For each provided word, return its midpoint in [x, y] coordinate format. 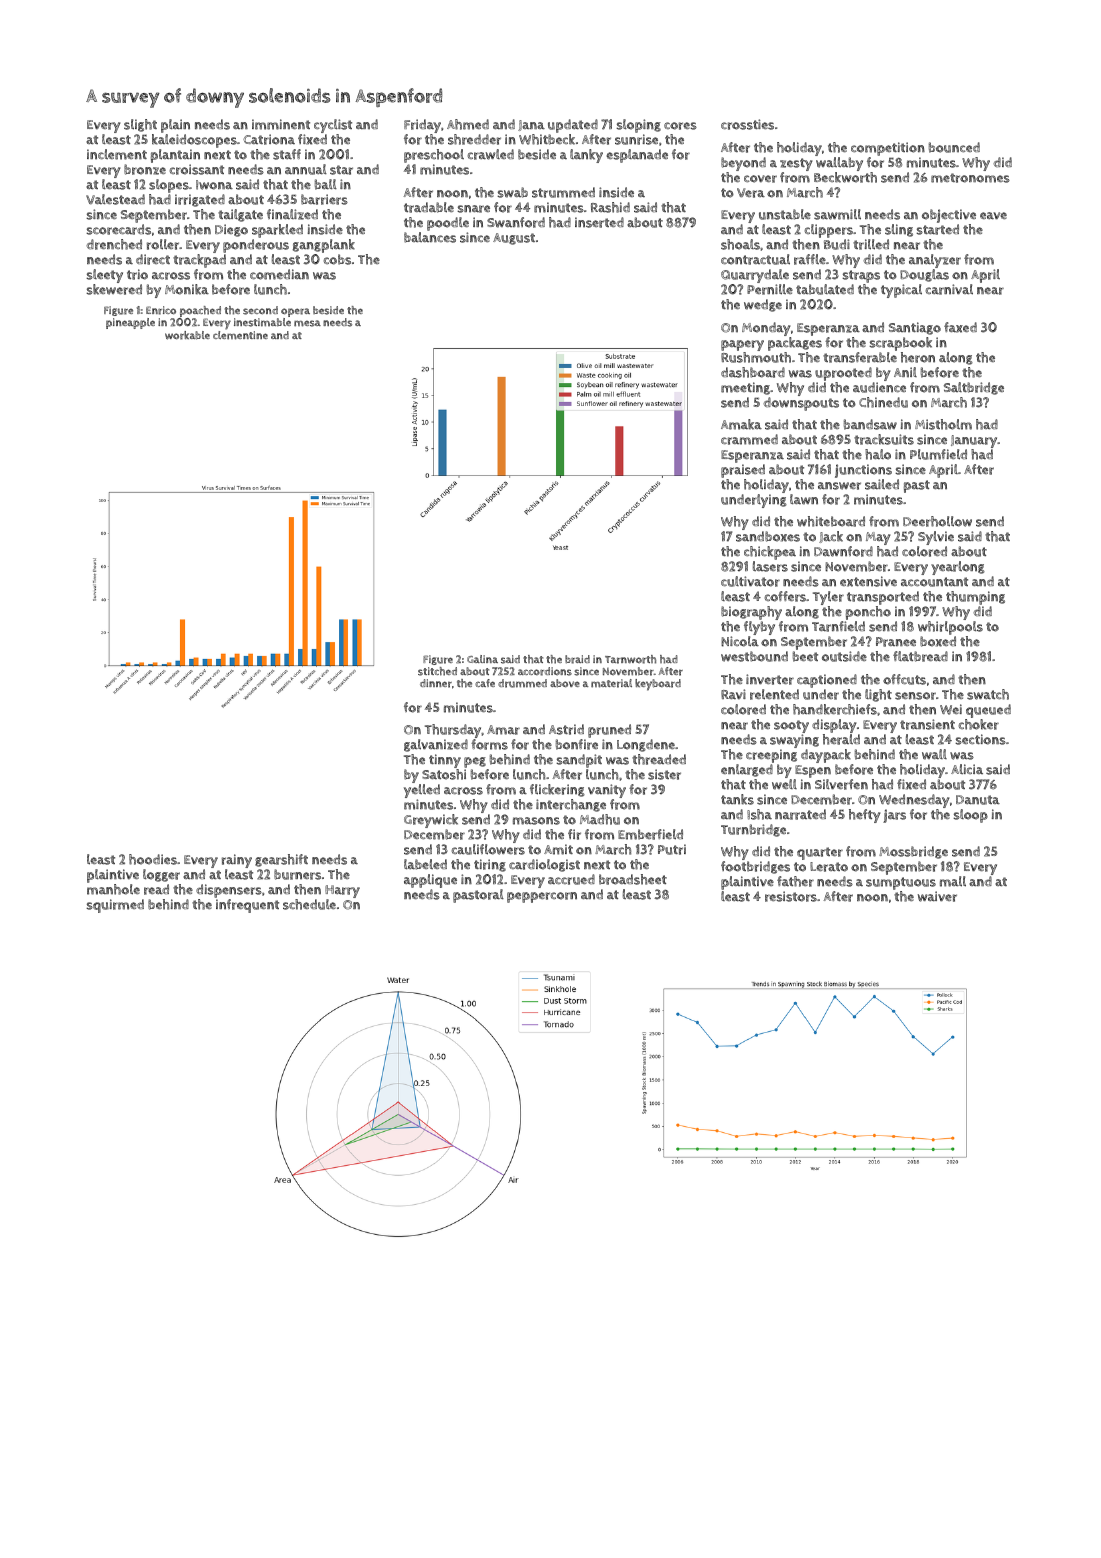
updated [573, 126]
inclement [117, 154]
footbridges [755, 867]
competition [888, 149]
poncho [868, 613]
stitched [437, 671]
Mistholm [943, 424]
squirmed [115, 906]
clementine [240, 335]
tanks [737, 799]
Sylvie [935, 539]
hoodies [153, 859]
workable [187, 335]
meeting [745, 388]
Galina [482, 659]
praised [743, 471]
